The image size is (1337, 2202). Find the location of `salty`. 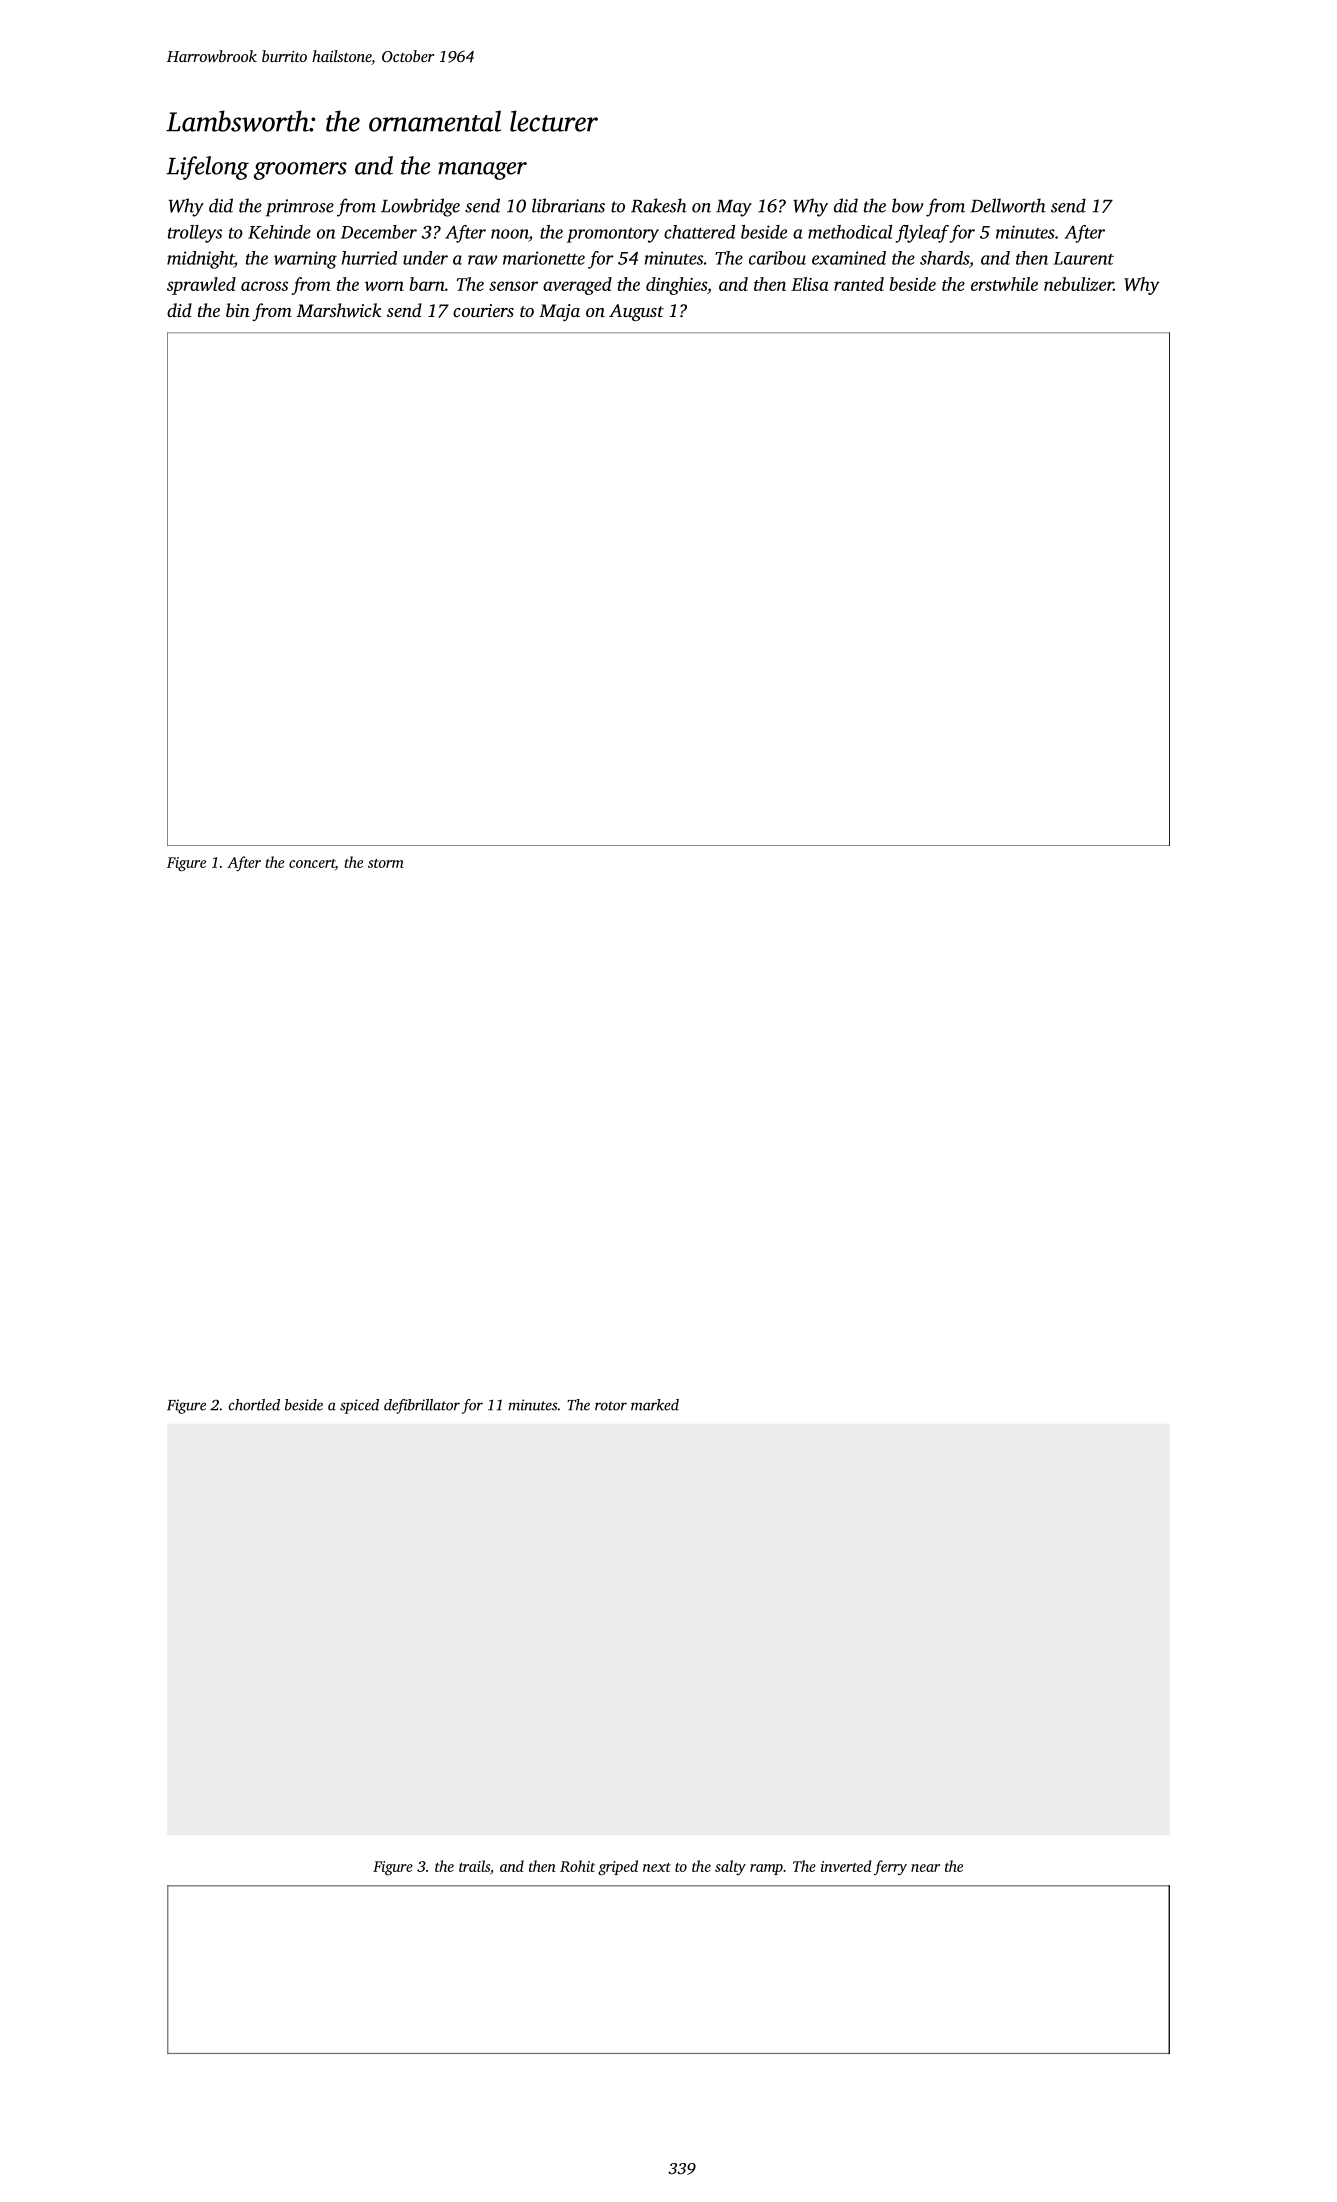

salty is located at coordinates (730, 1867).
